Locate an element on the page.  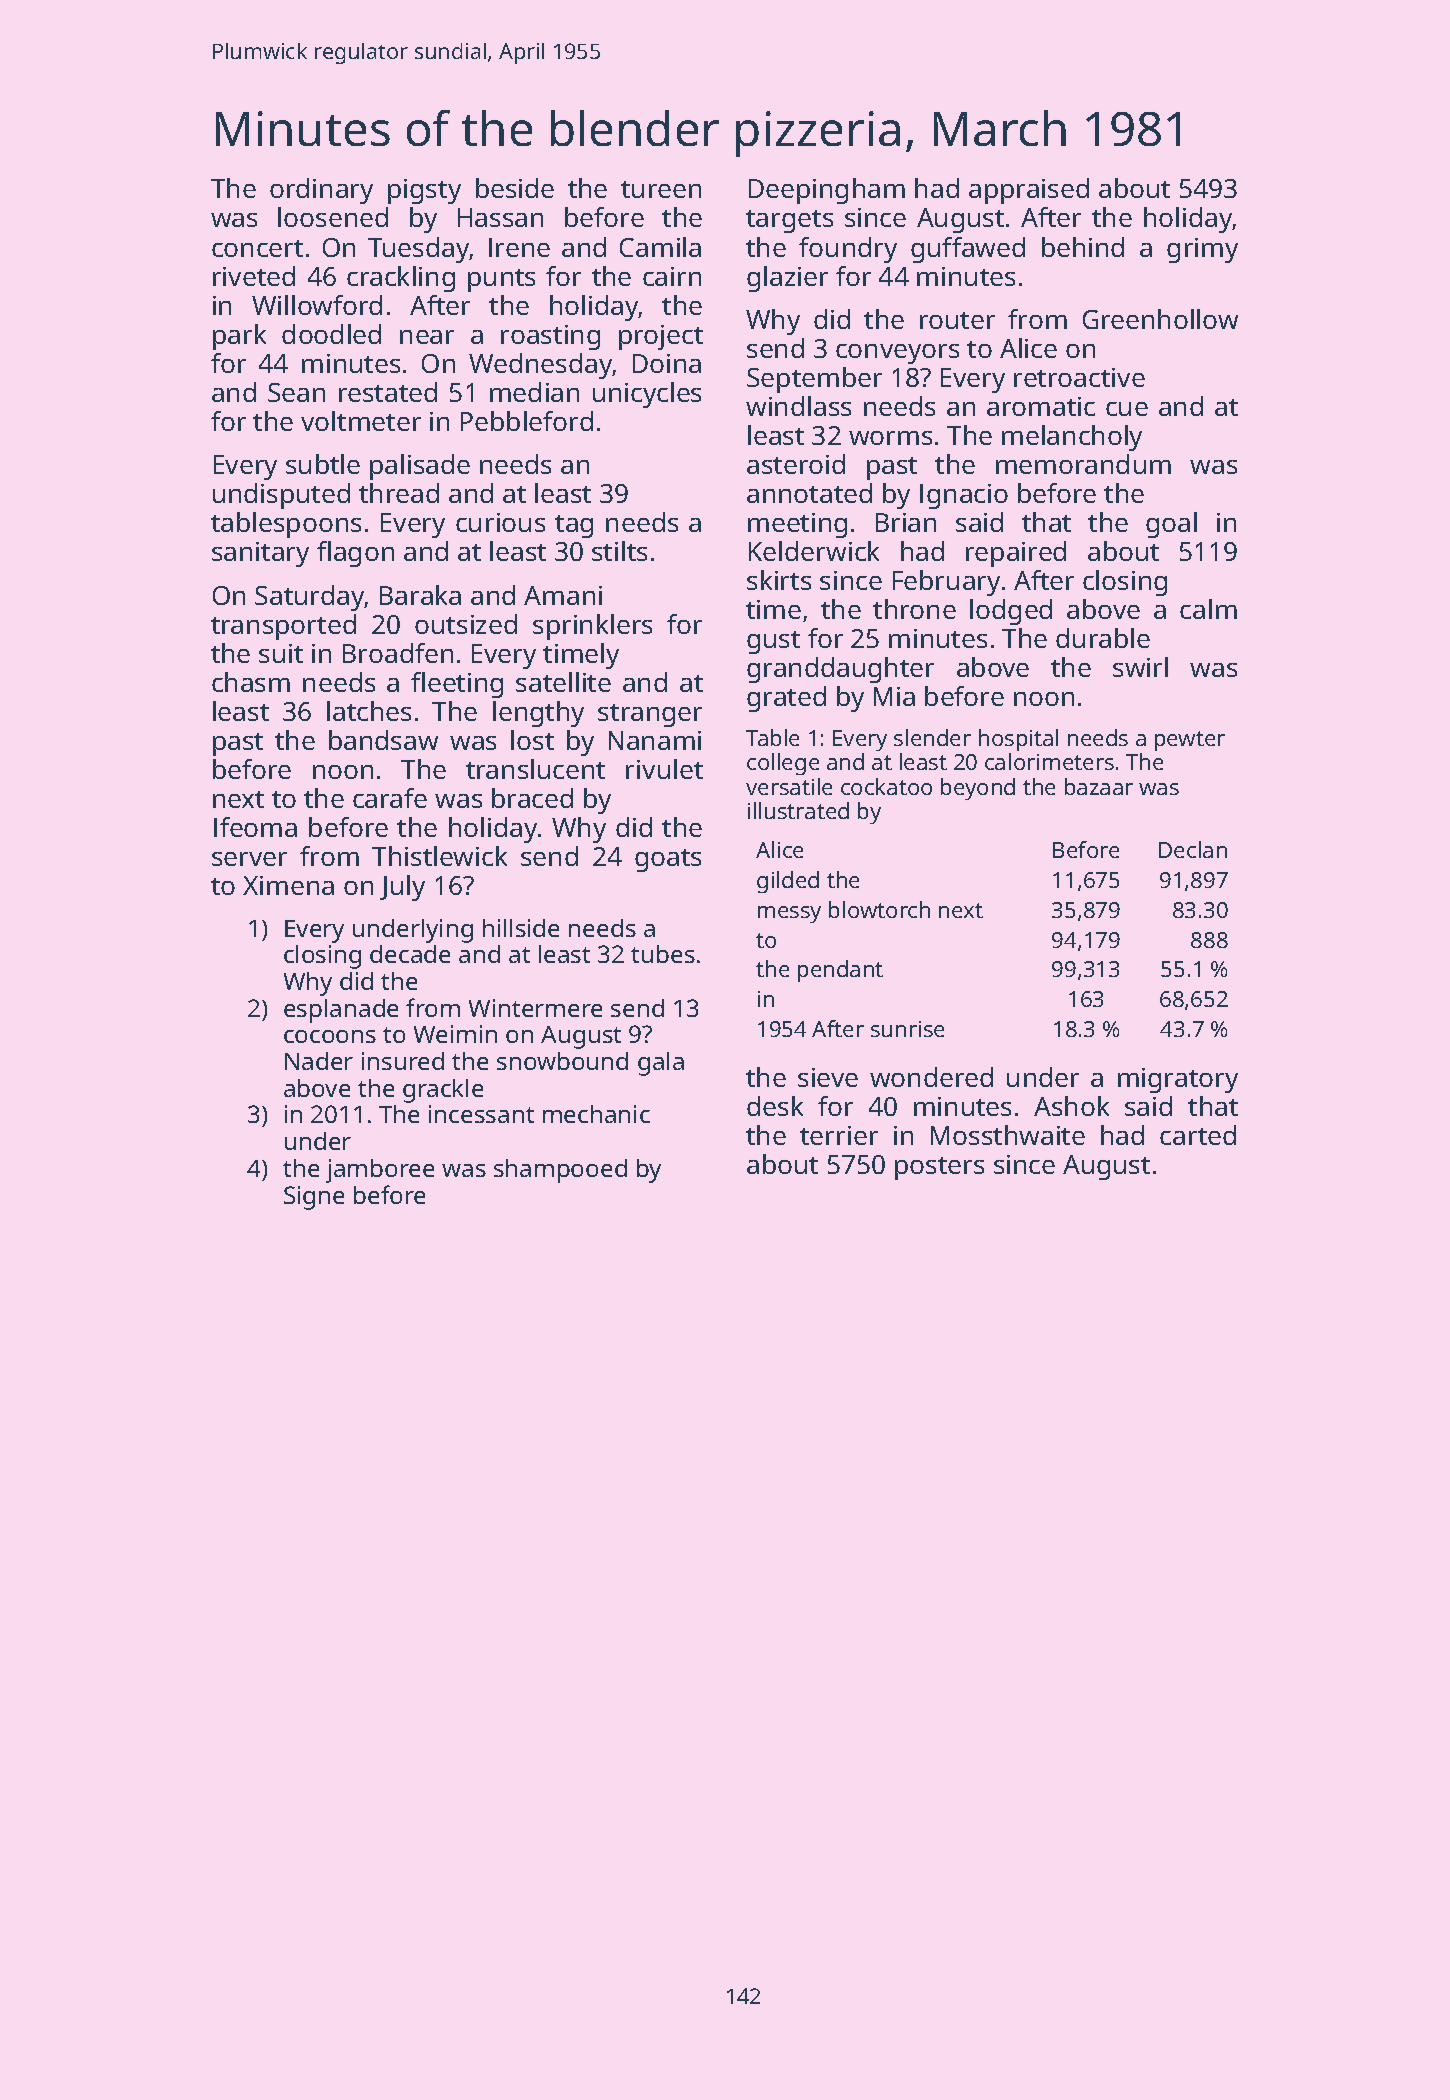
swirl is located at coordinates (1140, 667).
